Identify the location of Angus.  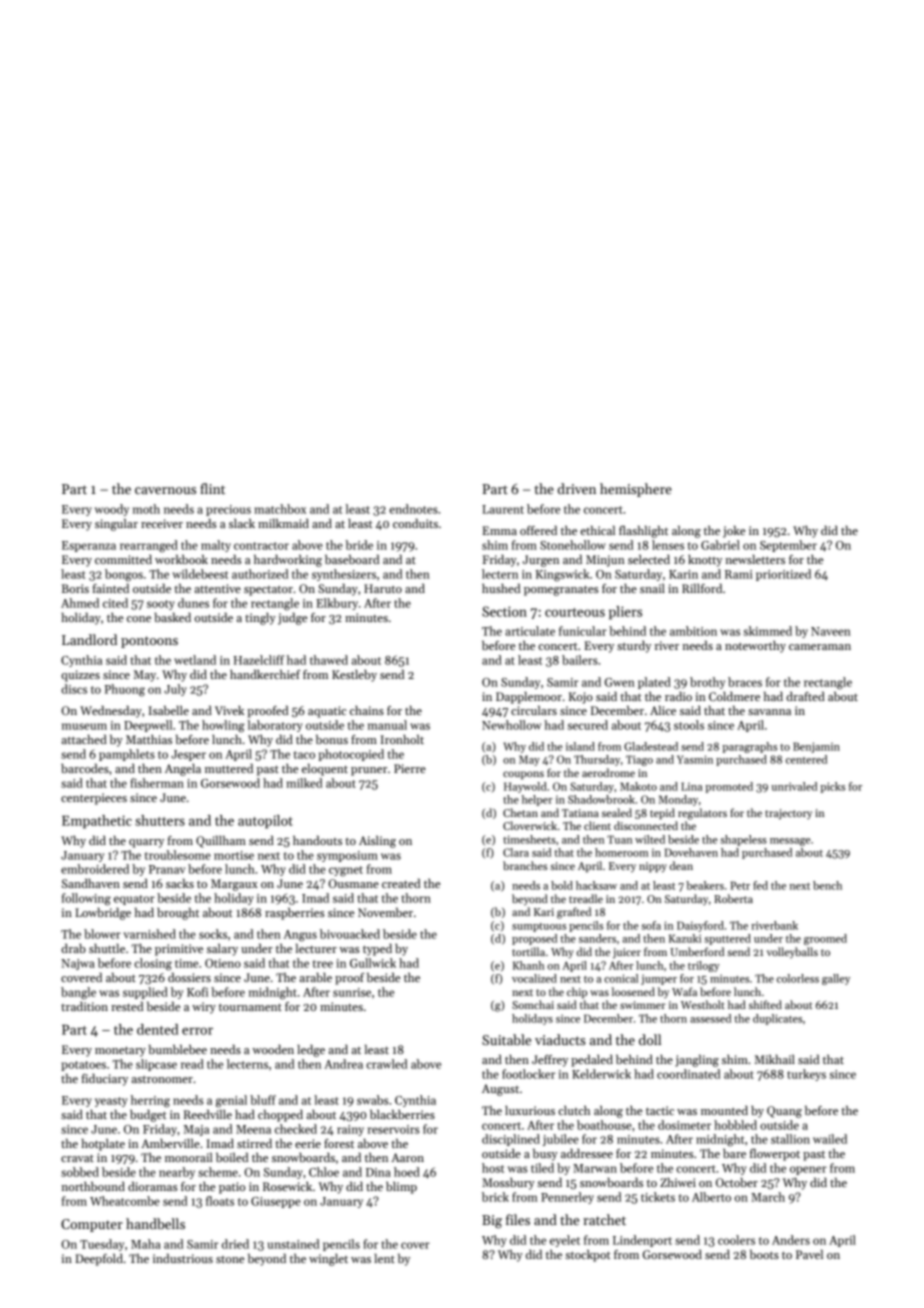
(300, 936).
